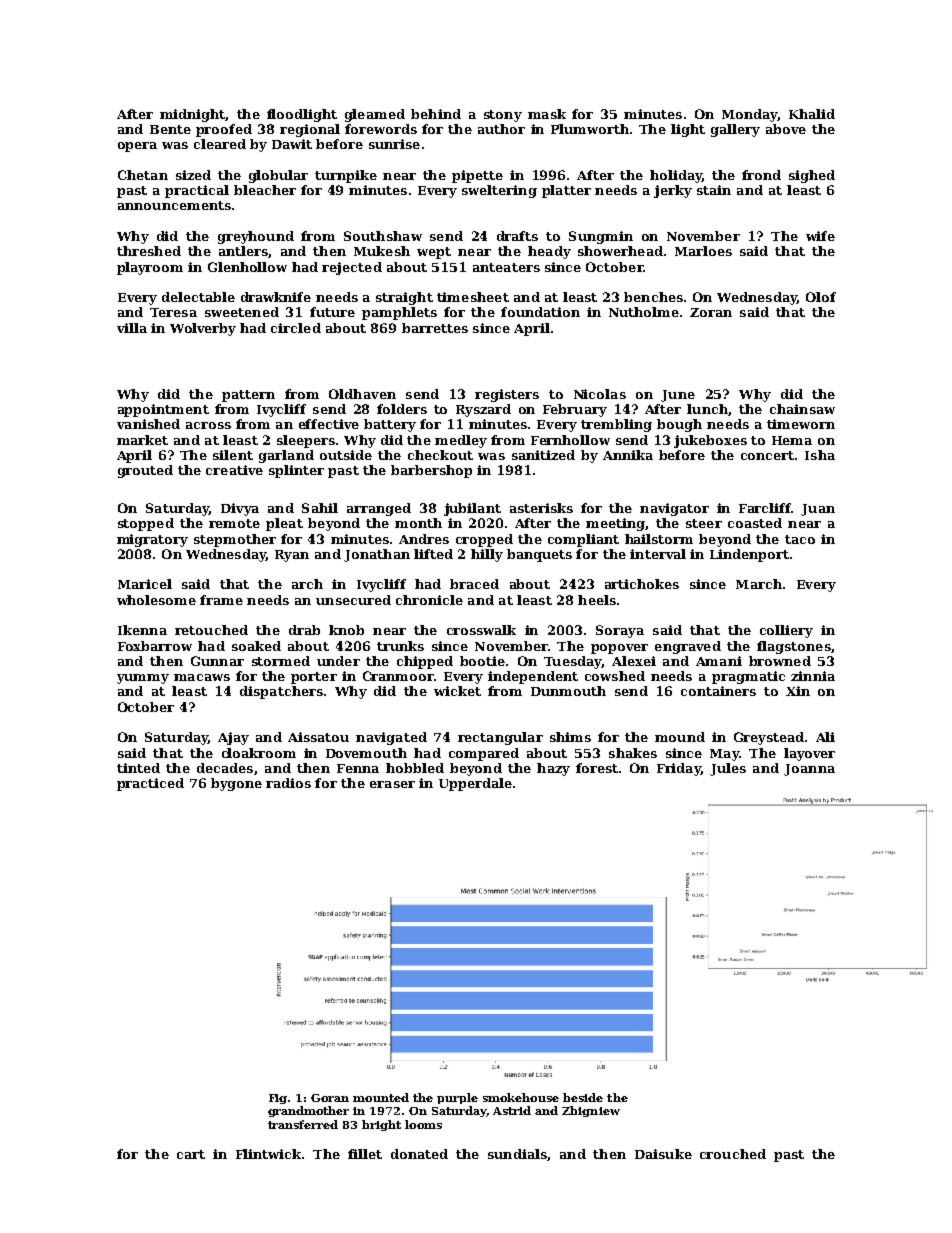 This image has width=952, height=1233. I want to click on timesheet, so click(473, 297).
